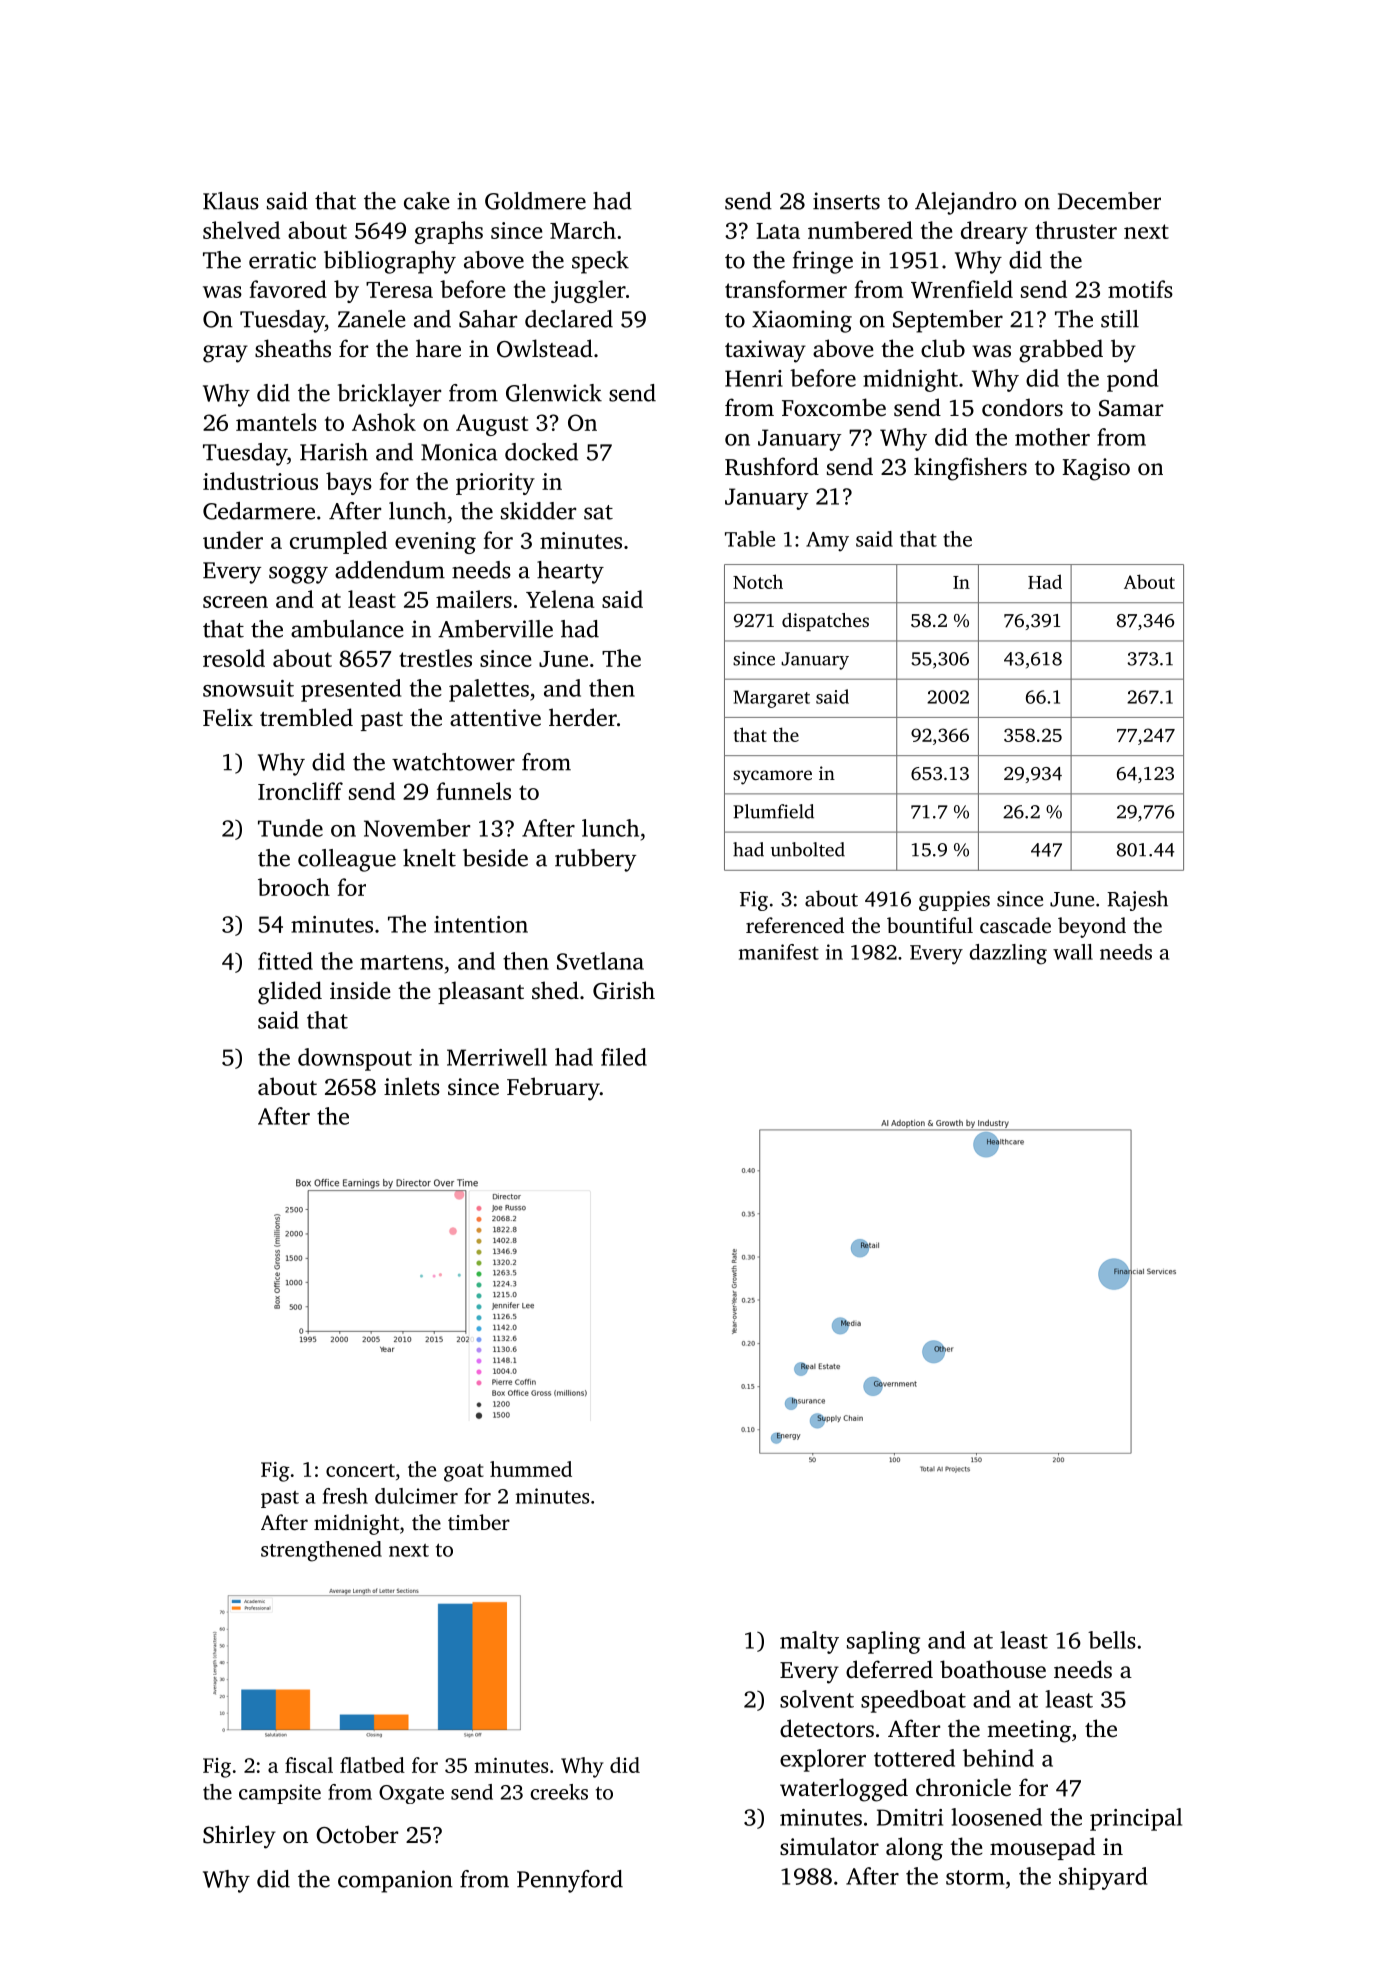 This page has height=1969, width=1386. Describe the element at coordinates (345, 1496) in the page. I see `fresh` at that location.
